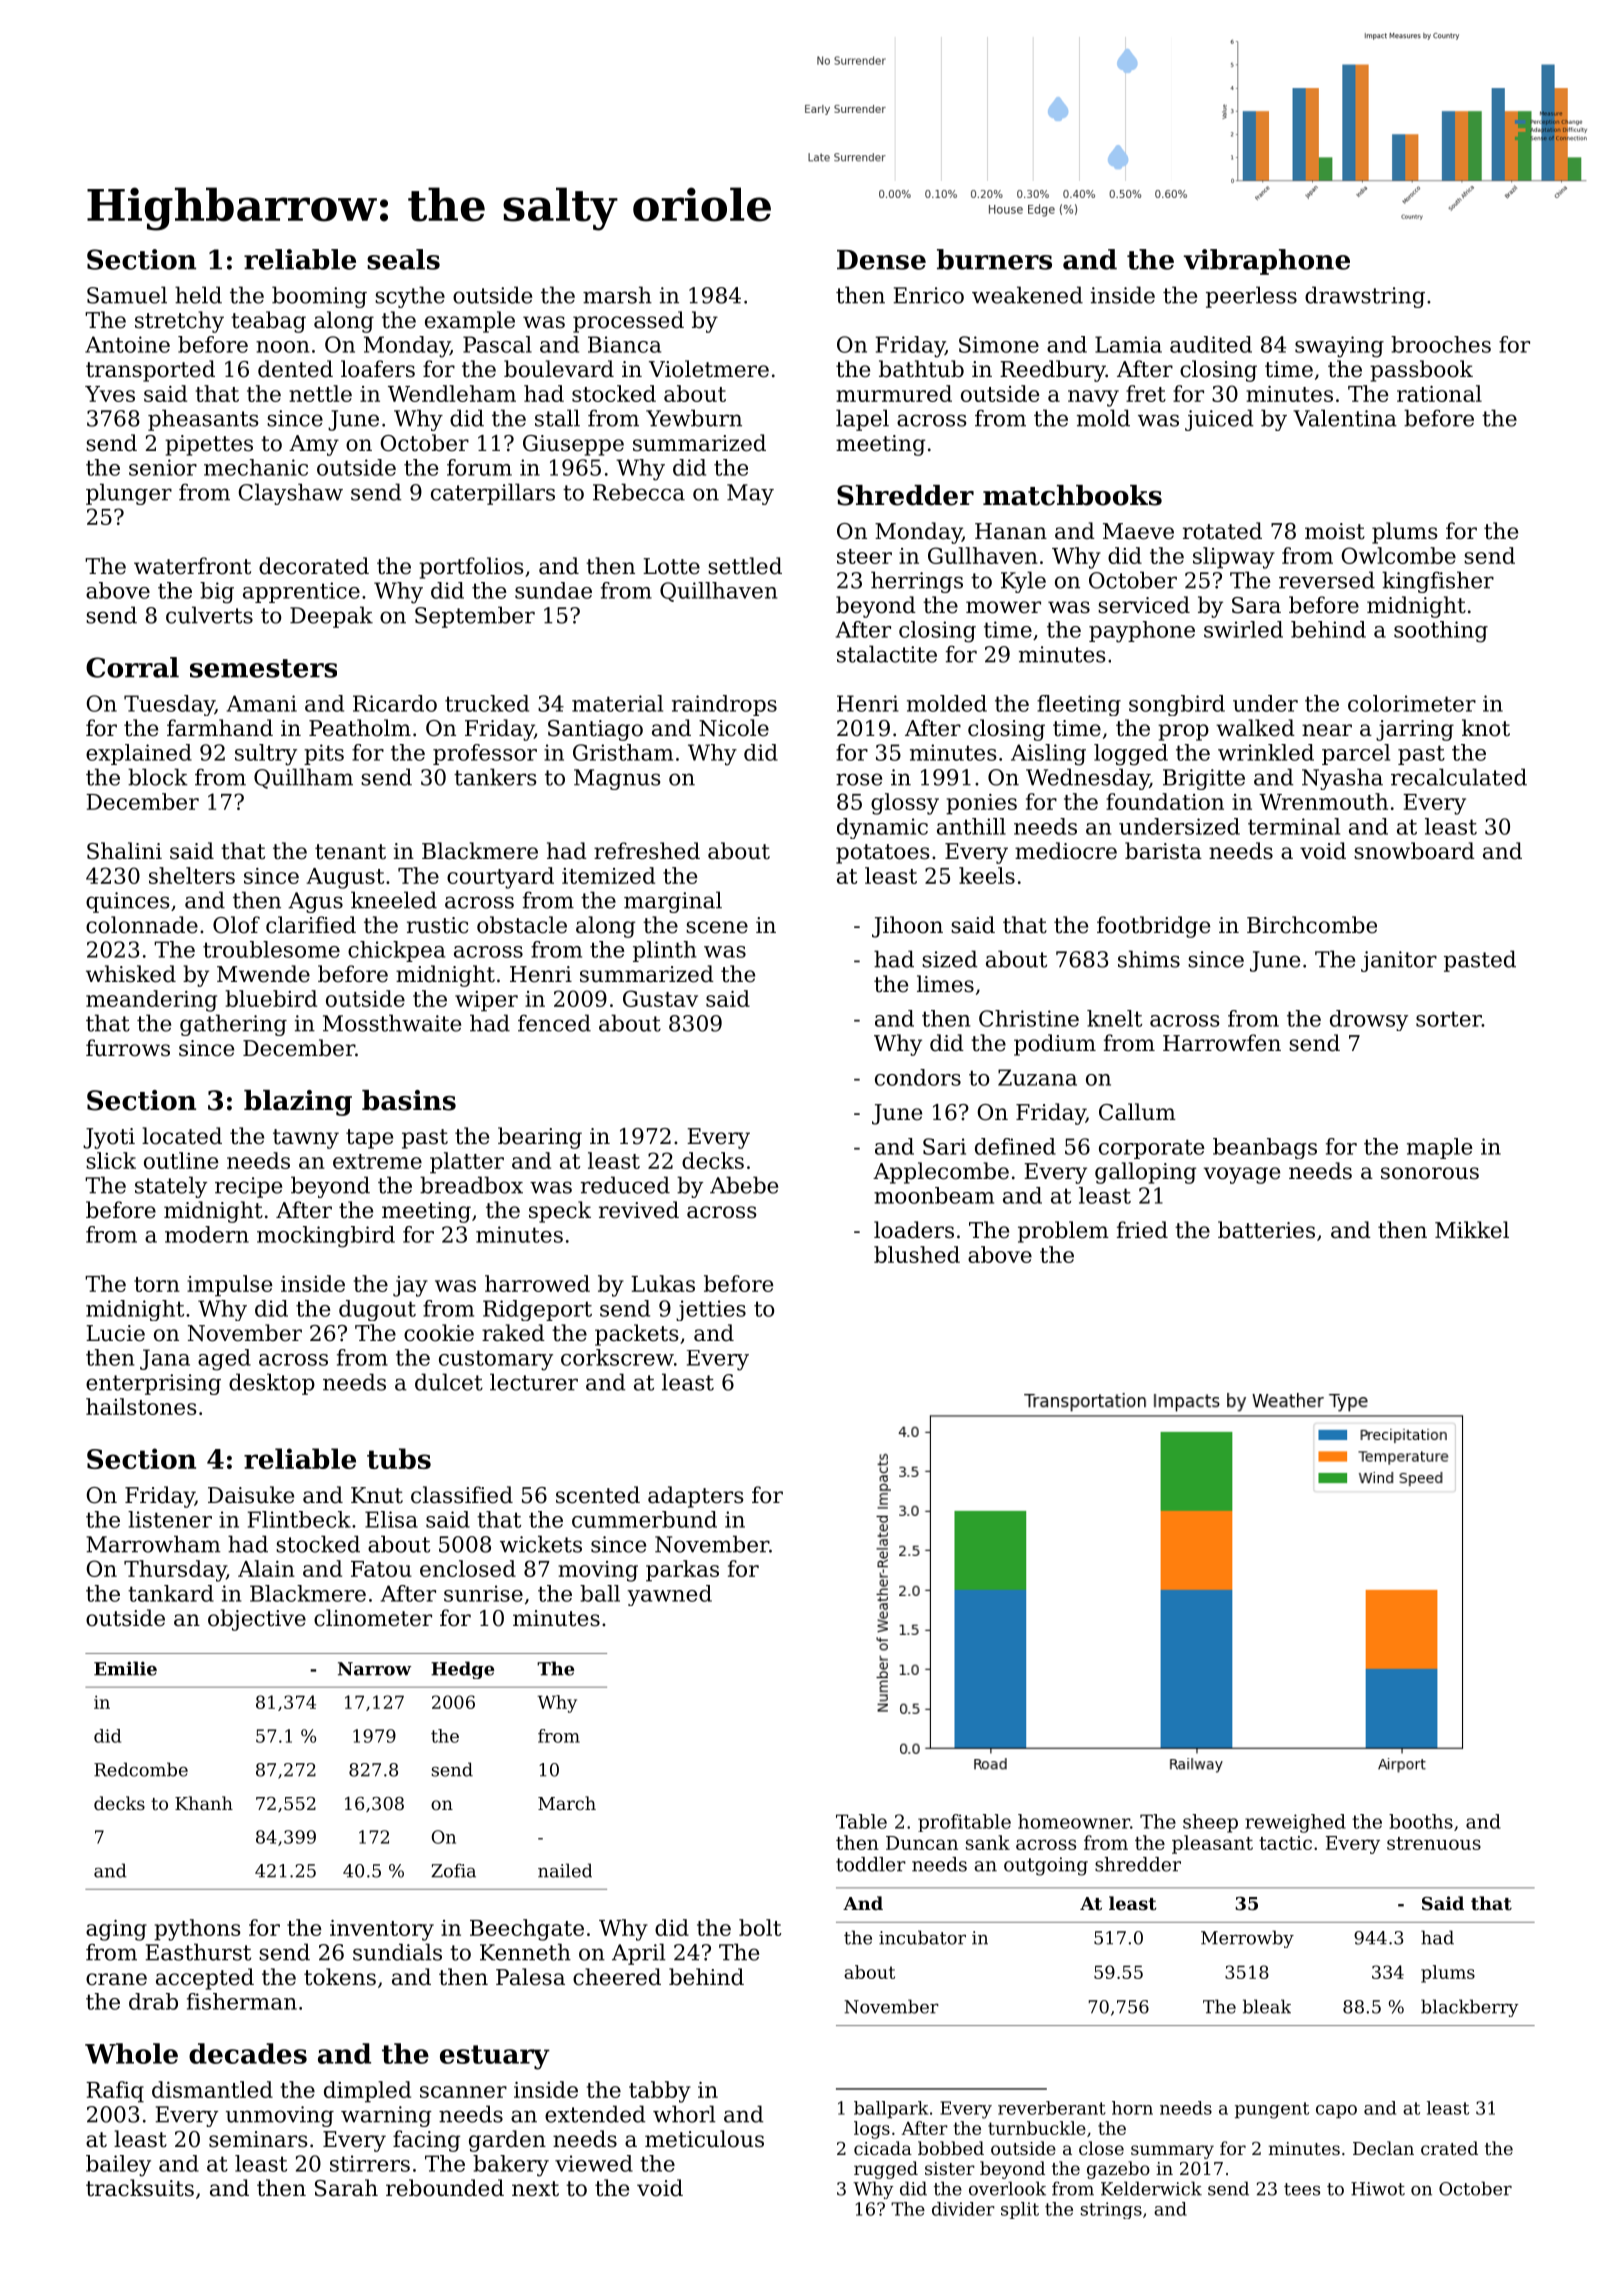 This document has width=1620, height=2292. What do you see at coordinates (1421, 1821) in the document?
I see `booths` at bounding box center [1421, 1821].
